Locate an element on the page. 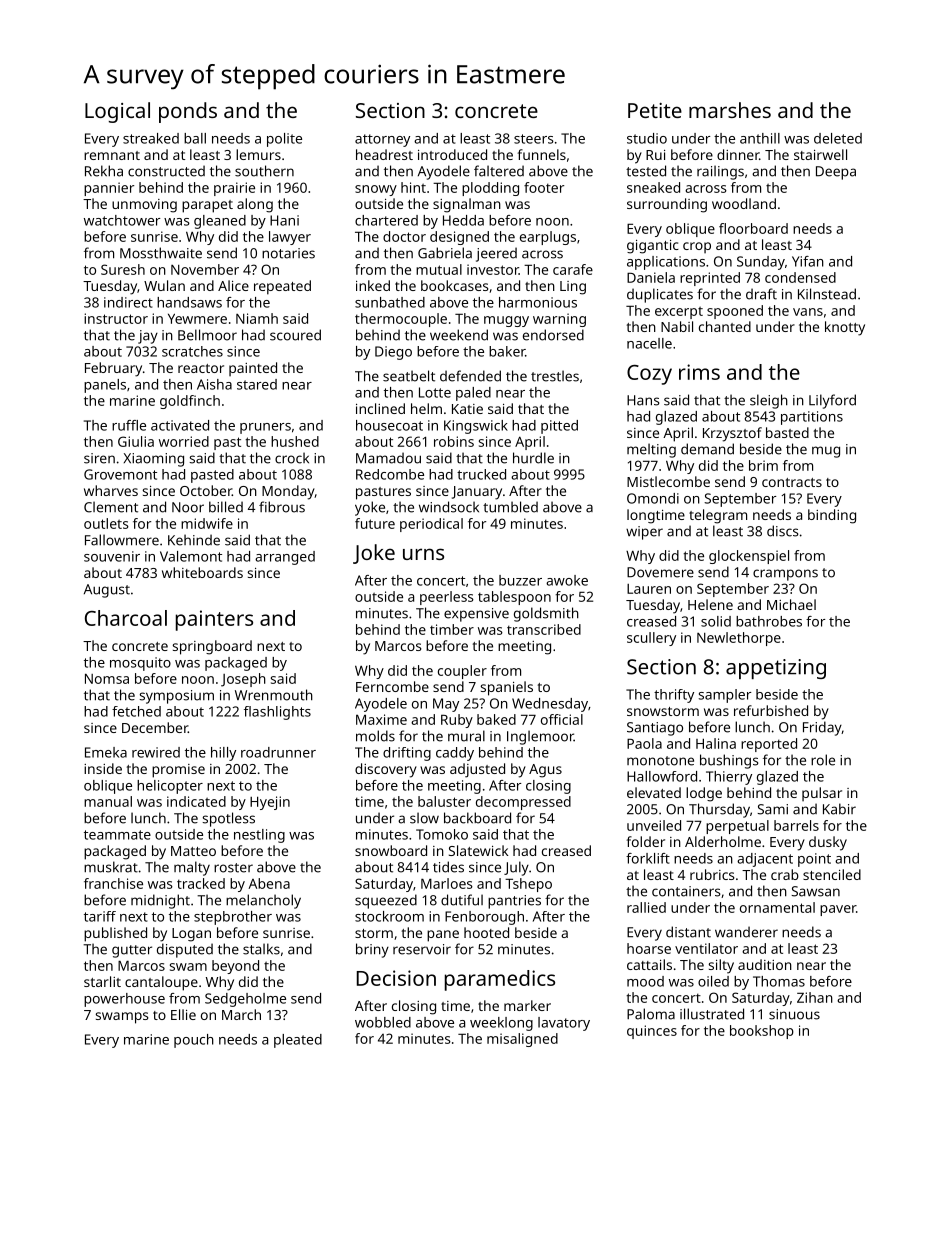 The height and width of the document is (1233, 952). pleated is located at coordinates (298, 1041).
